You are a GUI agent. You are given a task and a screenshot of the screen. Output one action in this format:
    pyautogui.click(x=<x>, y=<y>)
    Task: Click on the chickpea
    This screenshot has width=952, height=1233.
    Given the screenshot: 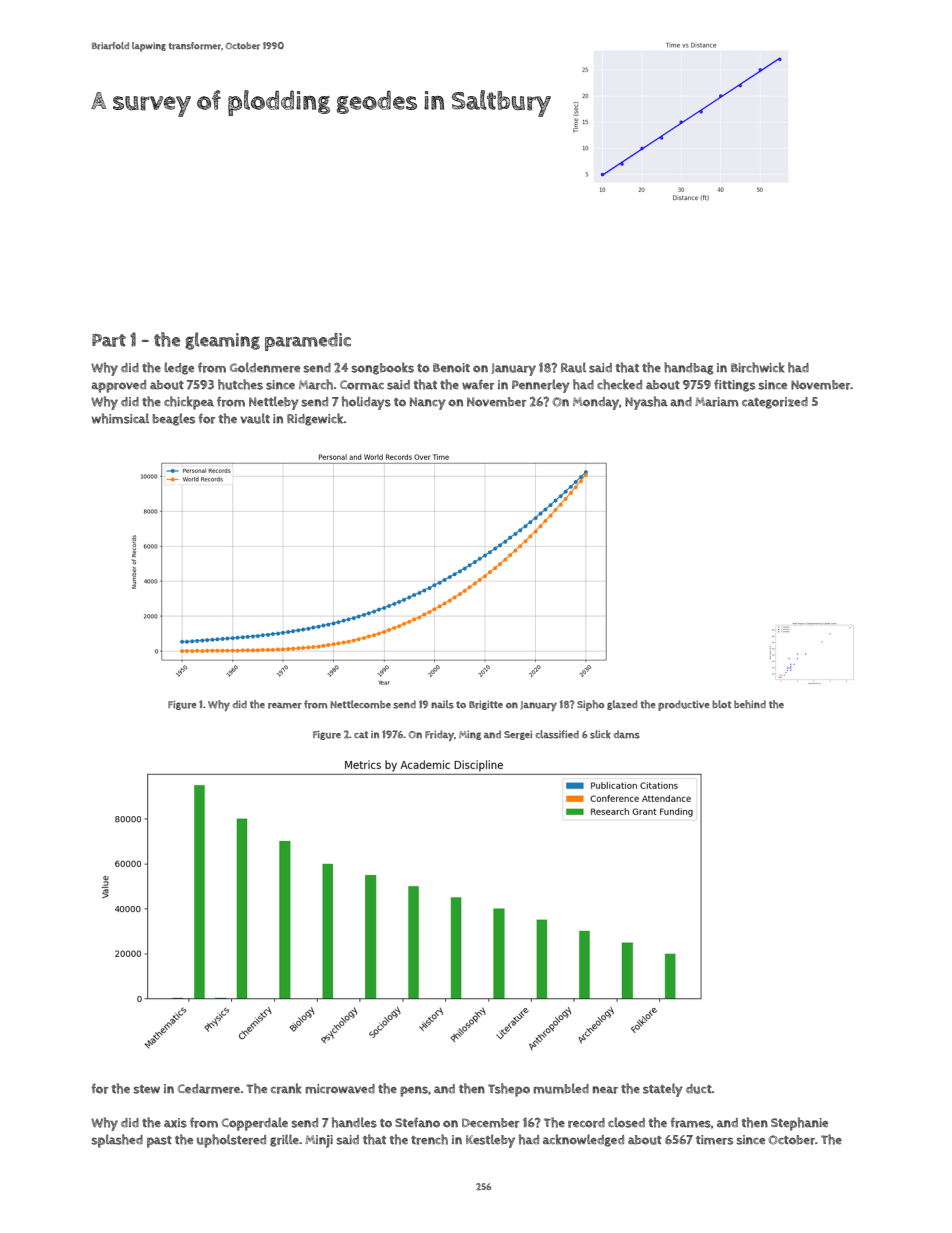 What is the action you would take?
    pyautogui.click(x=189, y=403)
